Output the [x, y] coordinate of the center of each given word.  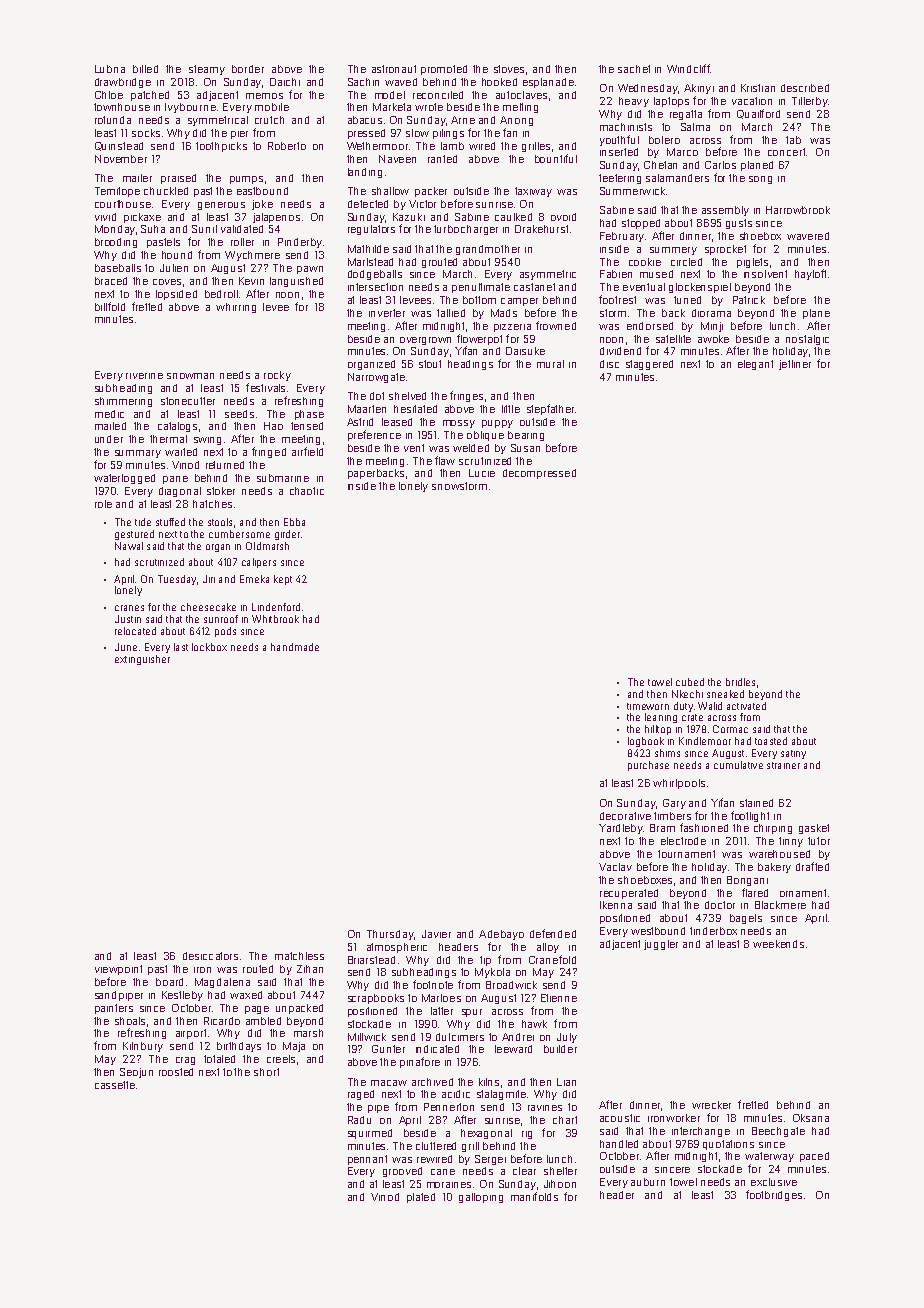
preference [374, 435]
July [567, 1038]
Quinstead [119, 146]
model [390, 95]
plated [421, 1198]
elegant [755, 365]
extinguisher [142, 660]
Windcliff [688, 68]
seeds [239, 414]
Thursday [390, 935]
